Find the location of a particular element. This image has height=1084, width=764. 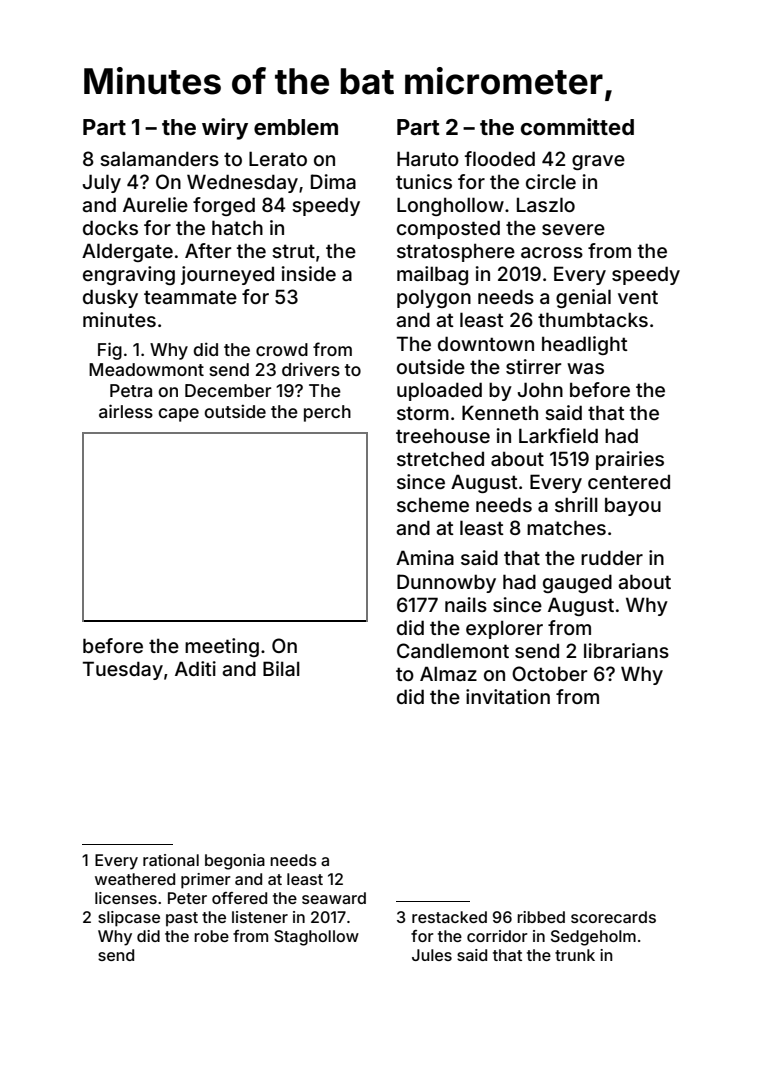

begonia is located at coordinates (235, 862).
